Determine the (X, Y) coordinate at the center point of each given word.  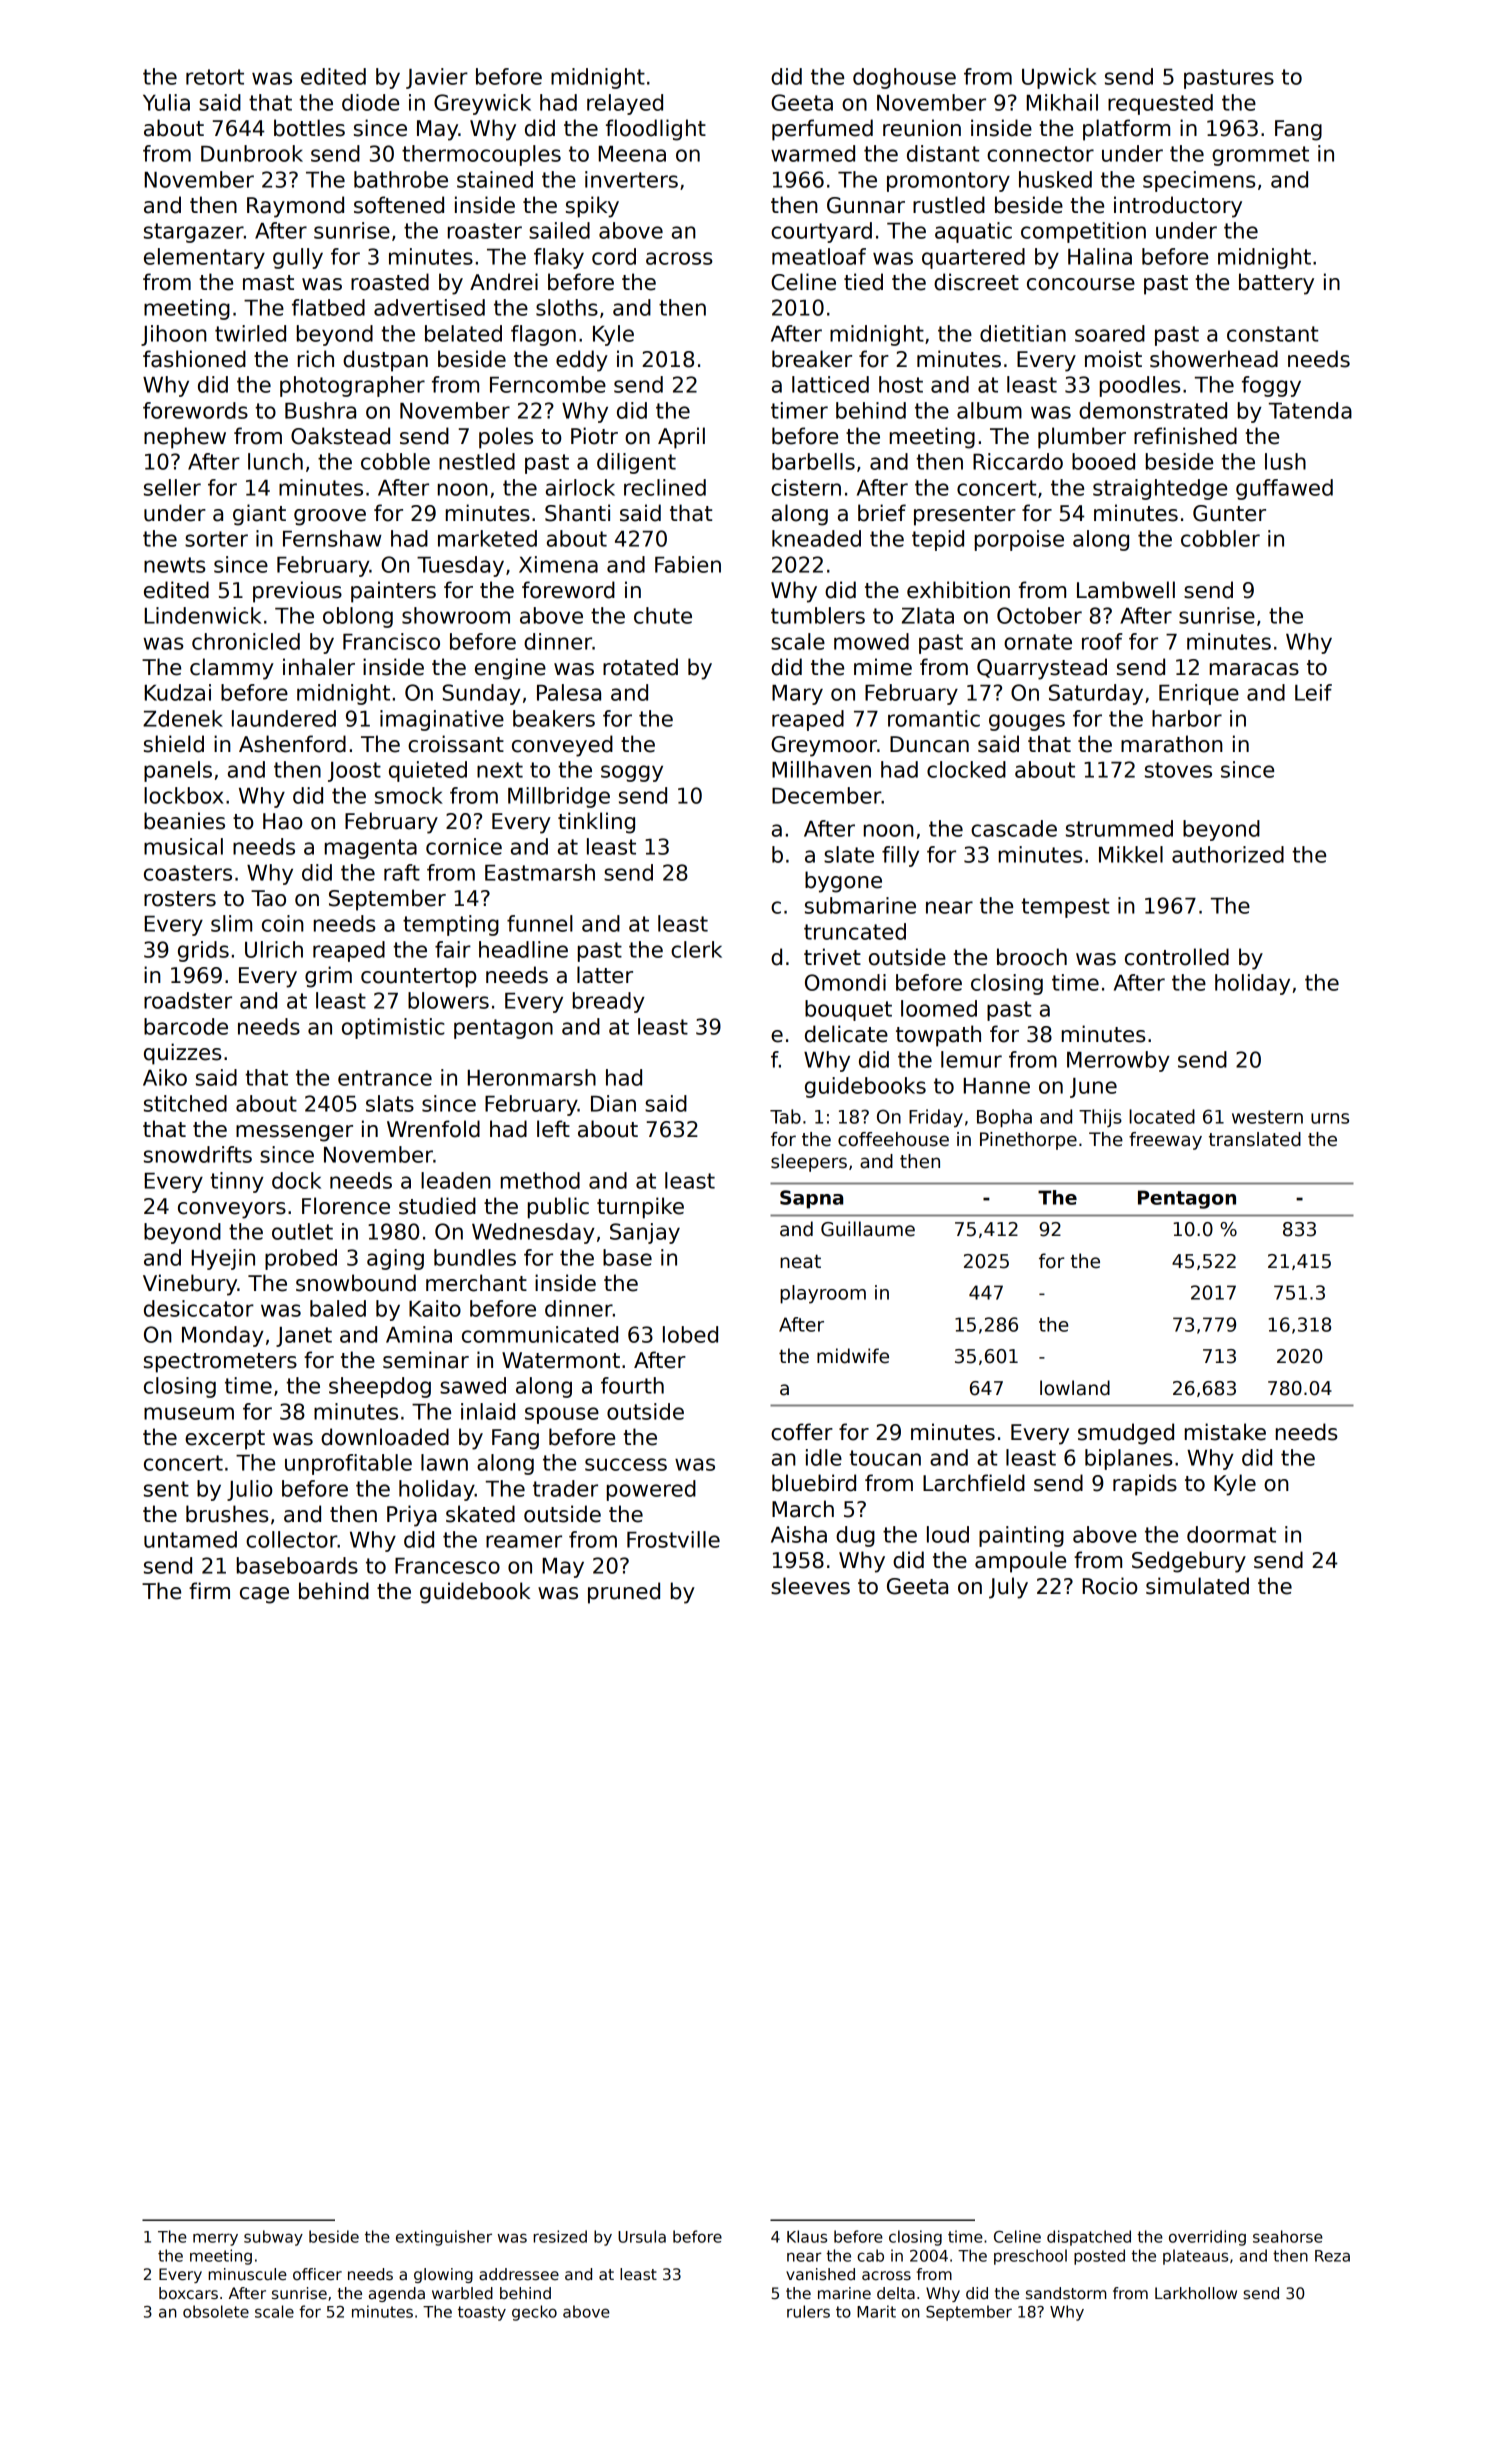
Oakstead (340, 436)
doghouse (904, 78)
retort (215, 77)
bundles (475, 1257)
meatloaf (819, 256)
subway (273, 2238)
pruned (624, 1593)
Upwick (1059, 78)
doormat (1231, 1534)
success (626, 1464)
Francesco (447, 1566)
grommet (1260, 156)
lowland (1075, 1388)
